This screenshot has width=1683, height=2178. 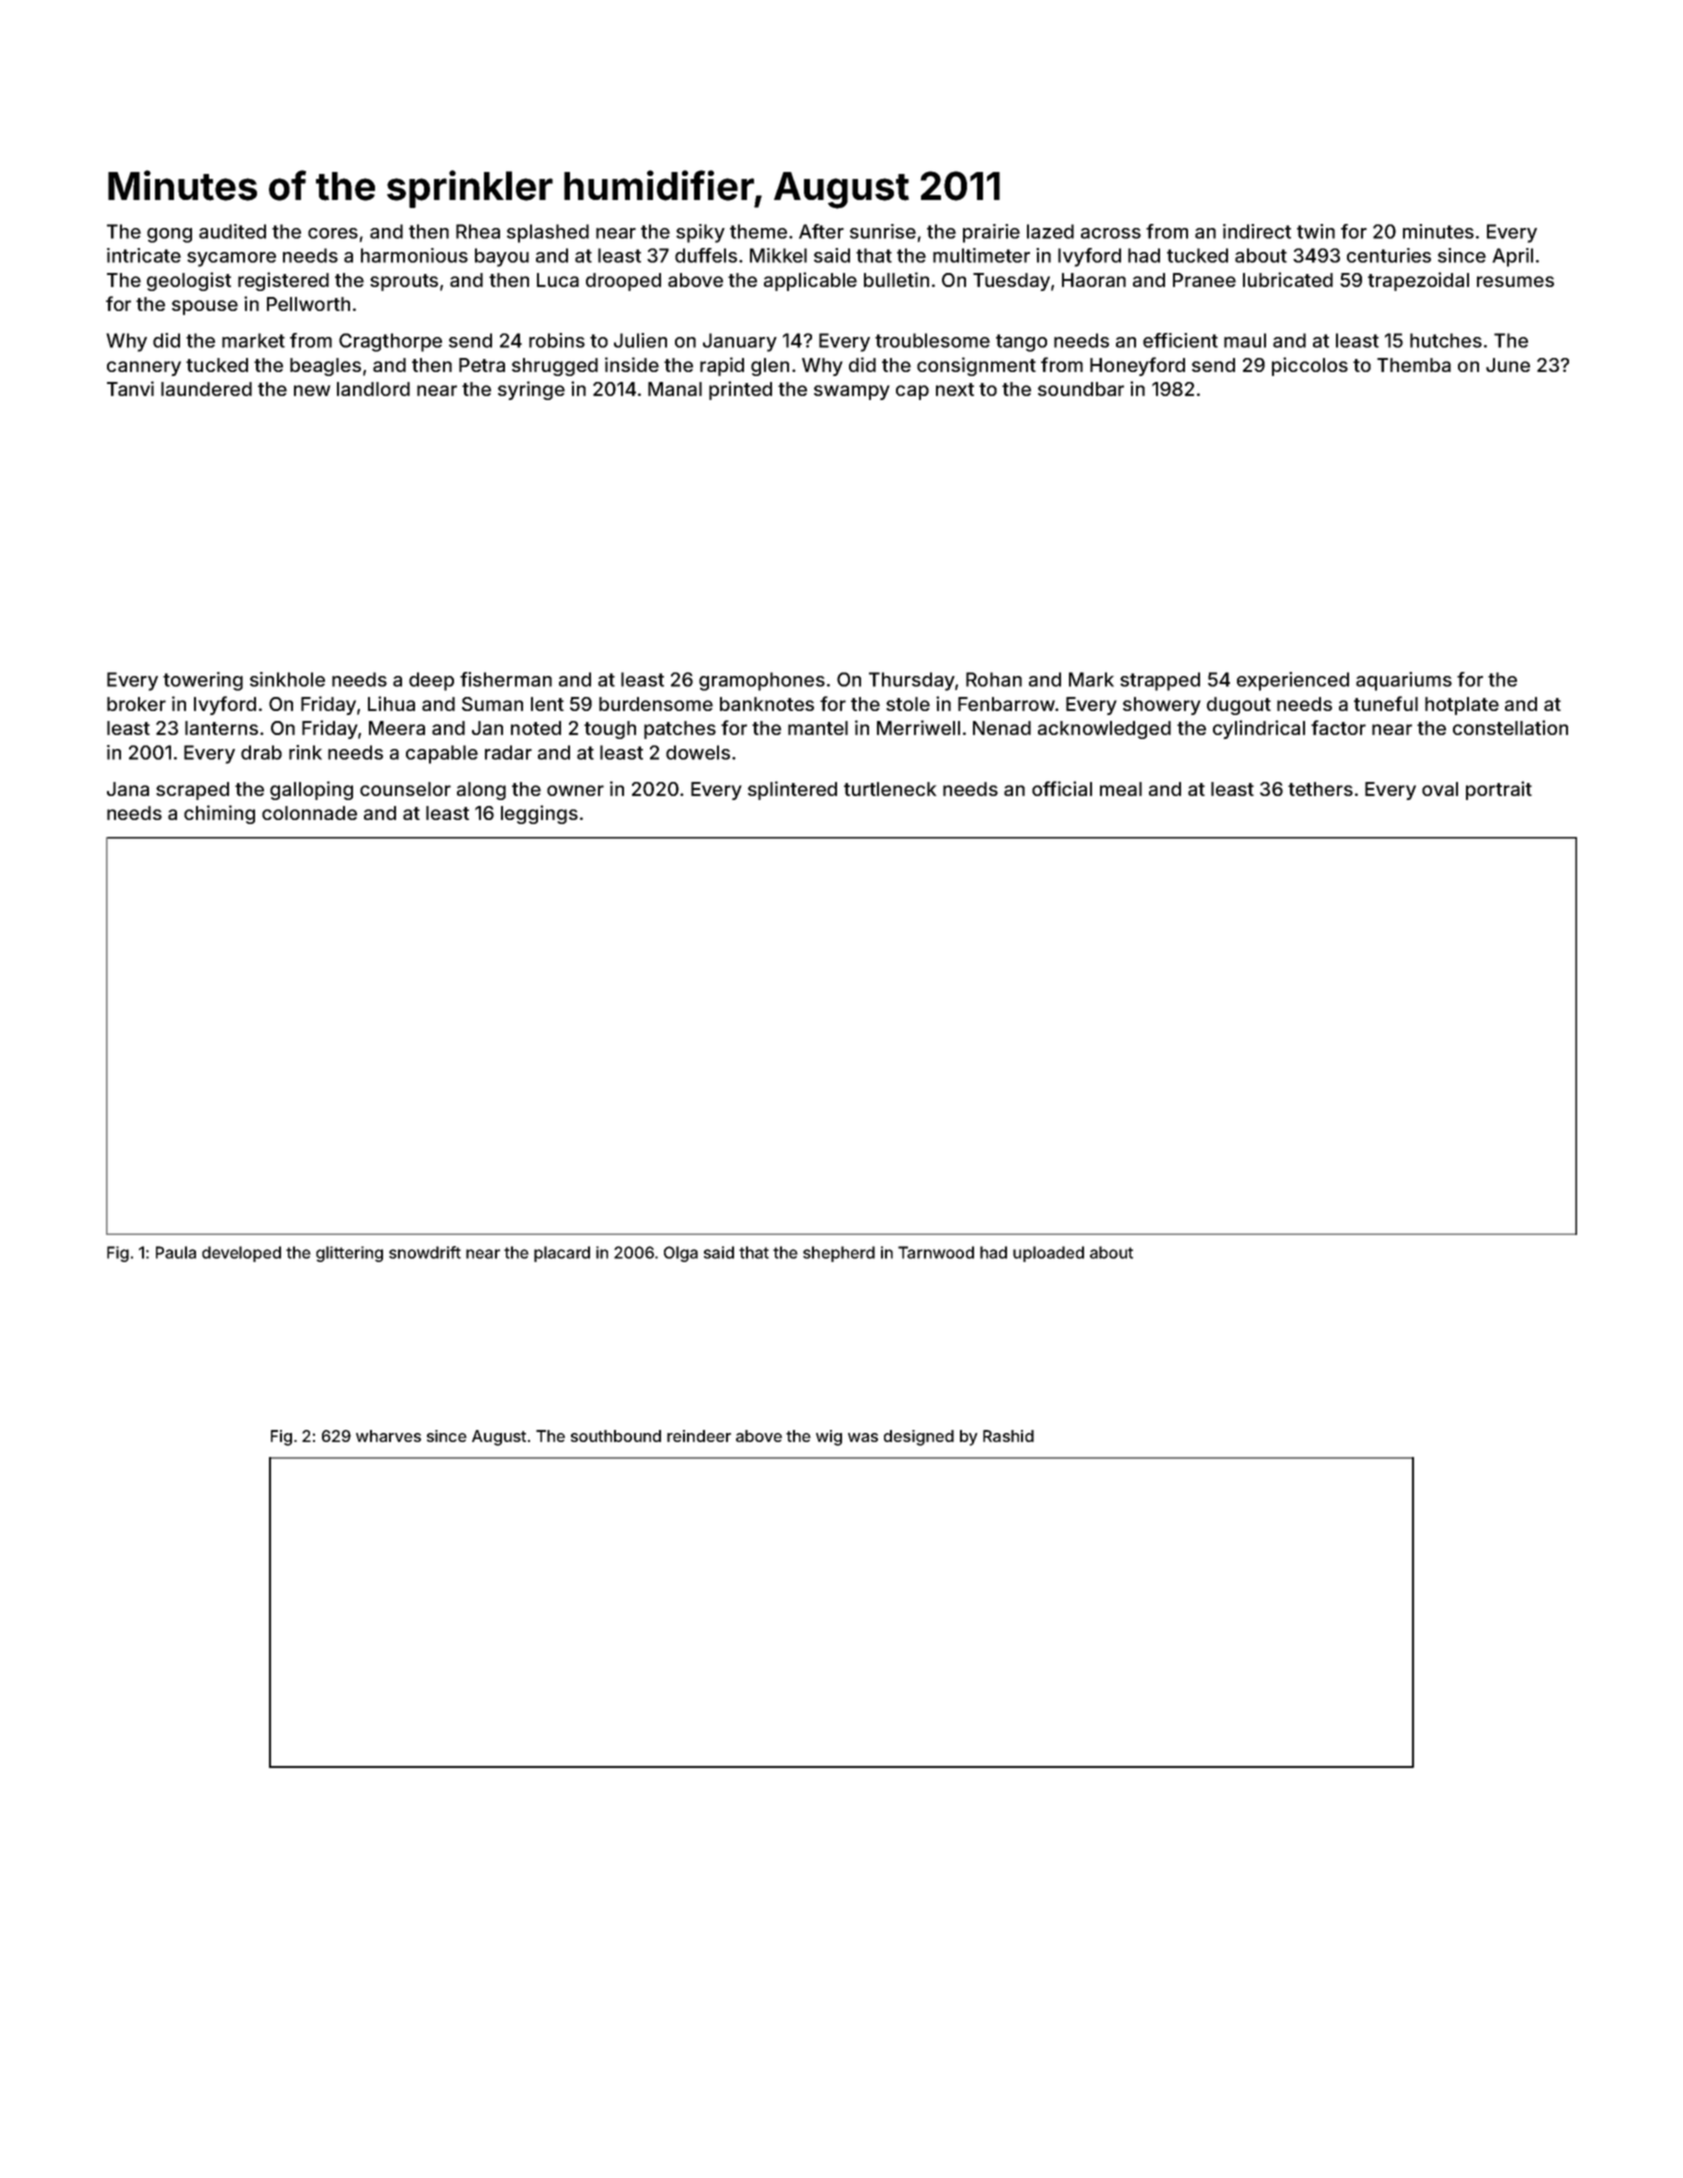 What do you see at coordinates (1008, 1436) in the screenshot?
I see `Rashid` at bounding box center [1008, 1436].
